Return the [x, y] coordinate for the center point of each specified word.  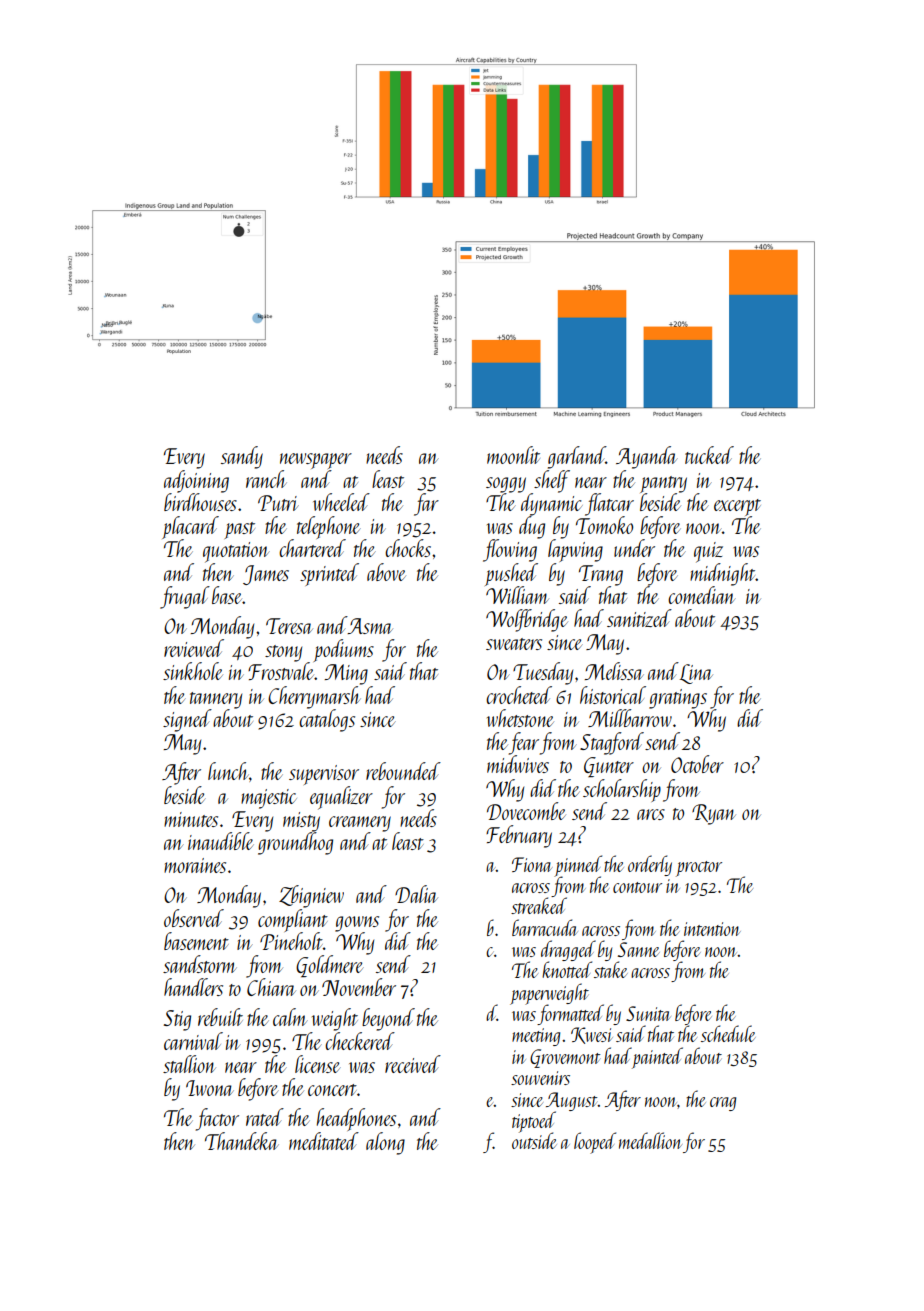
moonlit [513, 455]
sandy [242, 457]
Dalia [416, 894]
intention [712, 929]
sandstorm [200, 964]
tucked [709, 455]
